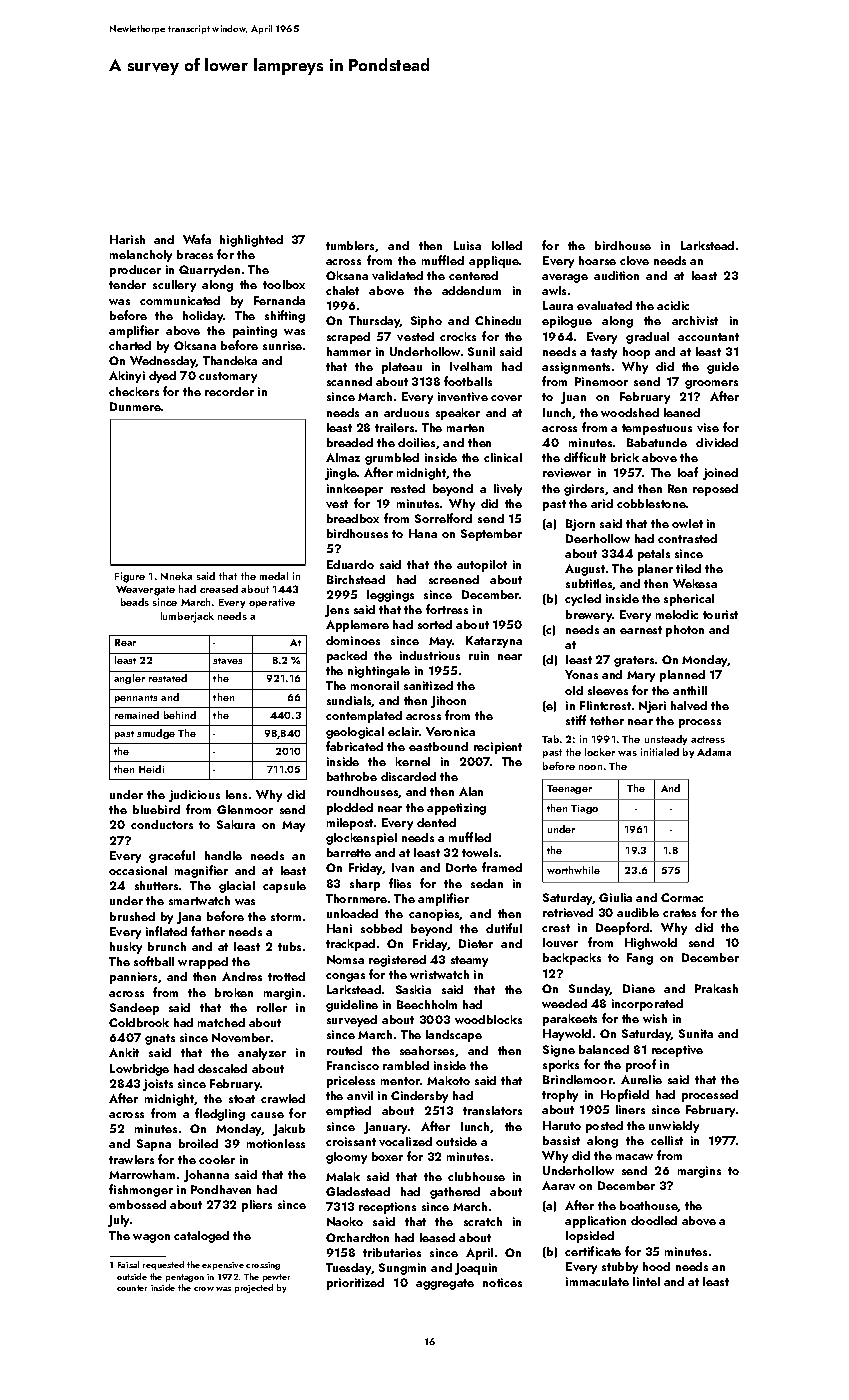 This screenshot has height=1400, width=849. Describe the element at coordinates (227, 661) in the screenshot. I see `staves` at that location.
